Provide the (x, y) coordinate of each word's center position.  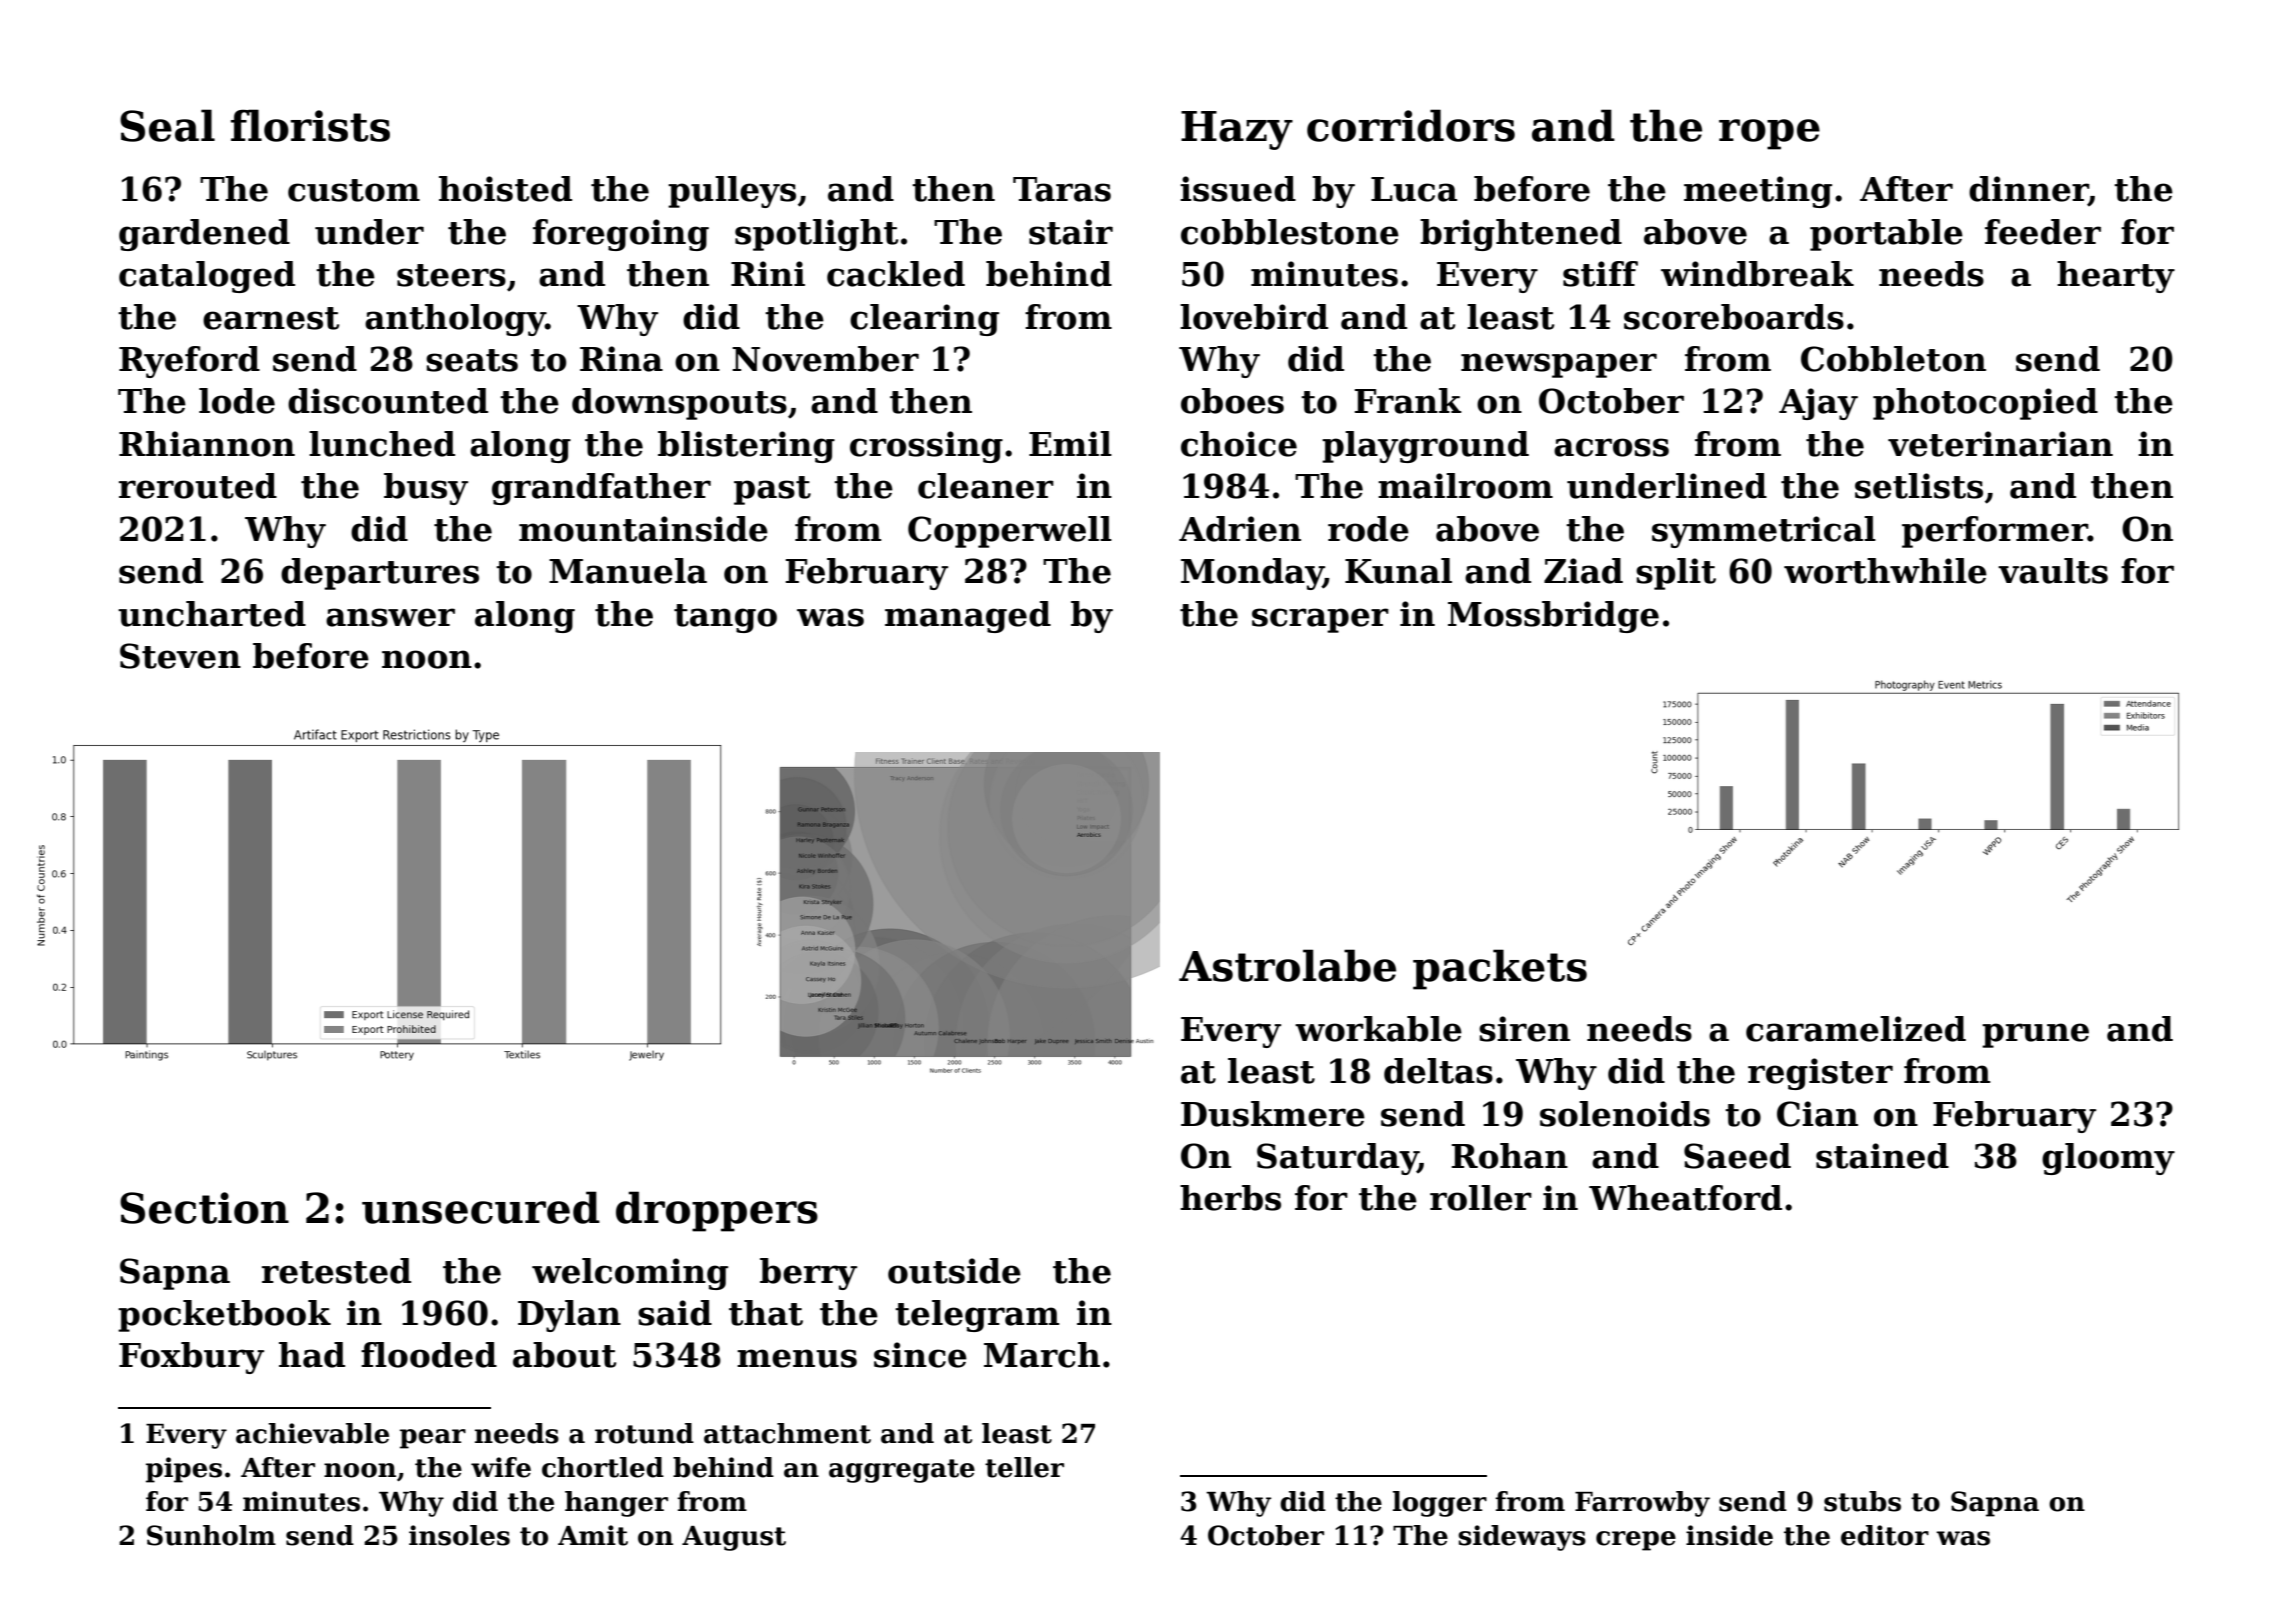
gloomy (2108, 1159)
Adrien (1240, 529)
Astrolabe (1287, 965)
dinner (2028, 189)
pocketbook (224, 1316)
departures (380, 574)
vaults (2053, 571)
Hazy (1237, 130)
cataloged (207, 277)
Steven (180, 656)
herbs (1230, 1198)
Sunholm (211, 1535)
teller (1024, 1467)
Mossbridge (1553, 617)
